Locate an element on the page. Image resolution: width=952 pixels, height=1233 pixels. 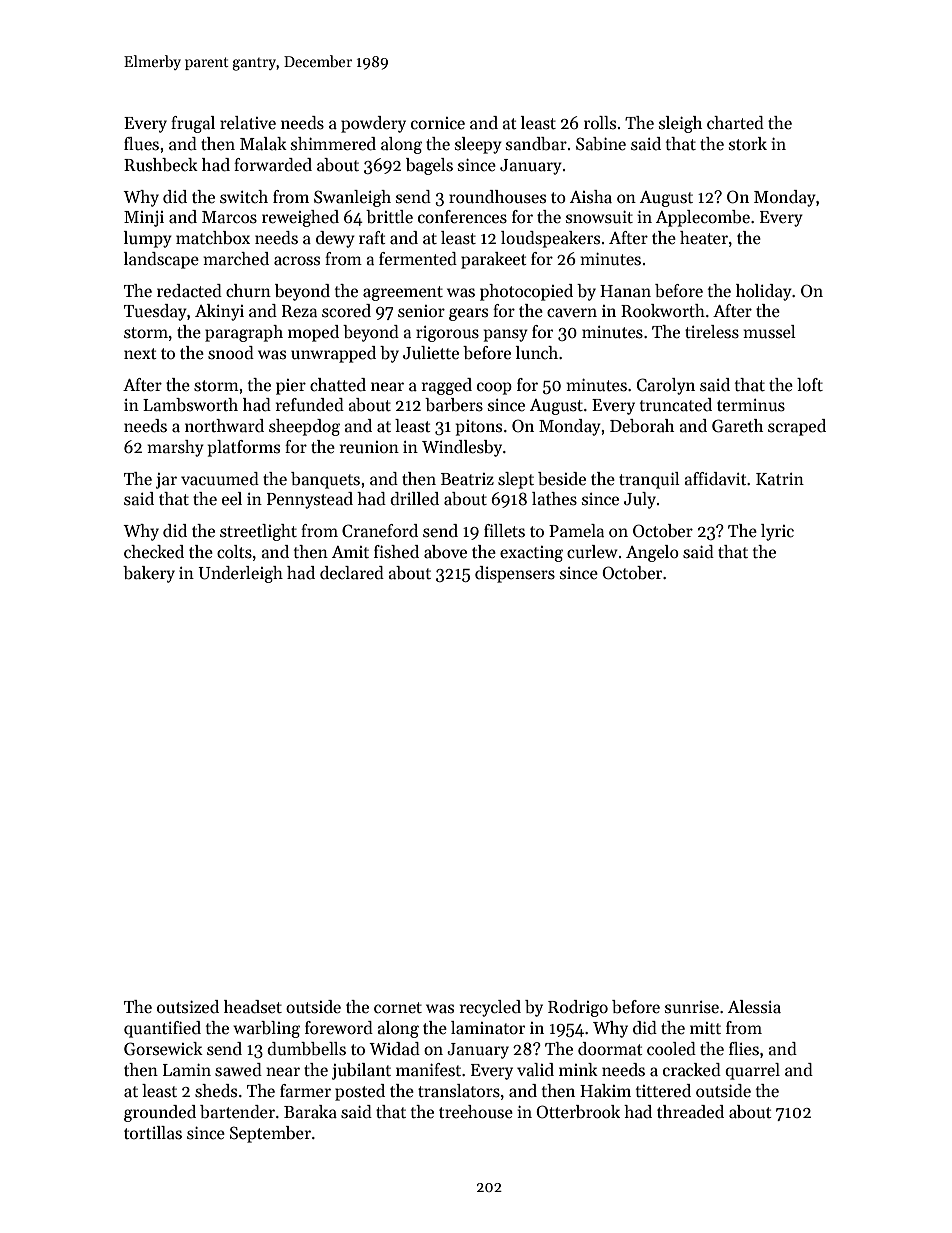
Underleigh is located at coordinates (240, 574).
